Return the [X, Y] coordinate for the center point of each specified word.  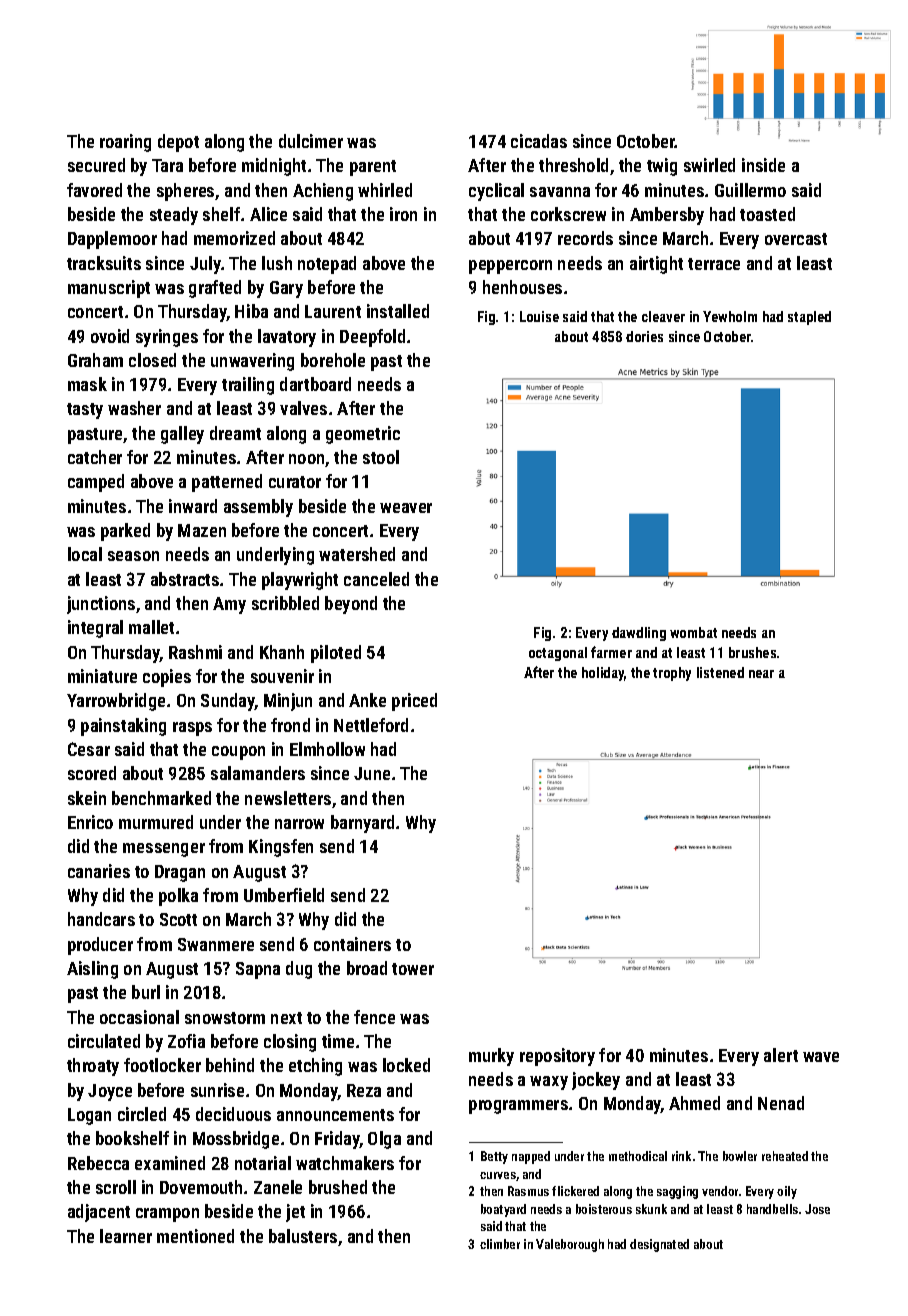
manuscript [109, 289]
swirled [709, 165]
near [761, 674]
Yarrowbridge [116, 702]
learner [126, 1236]
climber [500, 1244]
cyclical [496, 192]
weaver [406, 508]
